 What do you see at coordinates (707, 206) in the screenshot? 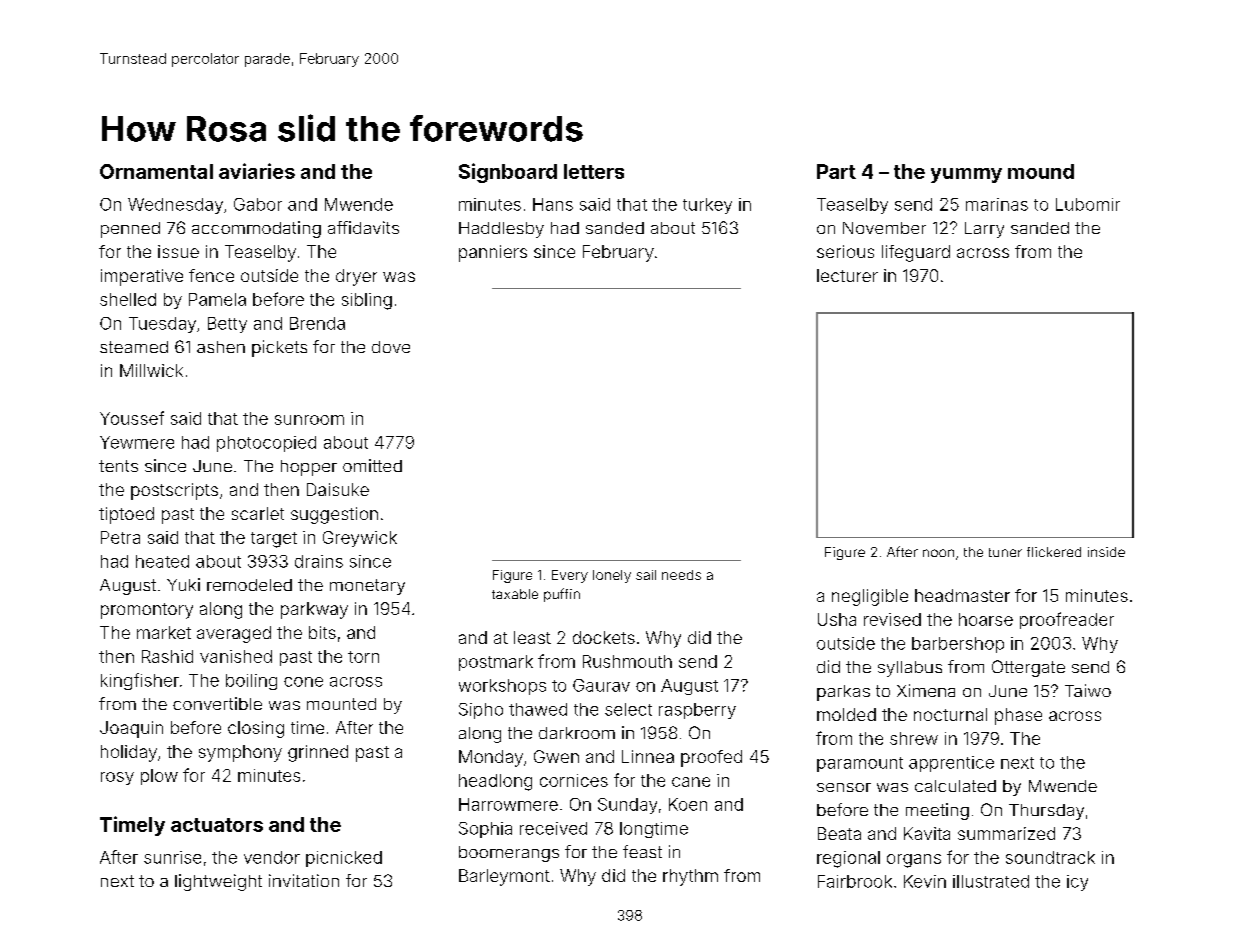
I see `turkey` at bounding box center [707, 206].
